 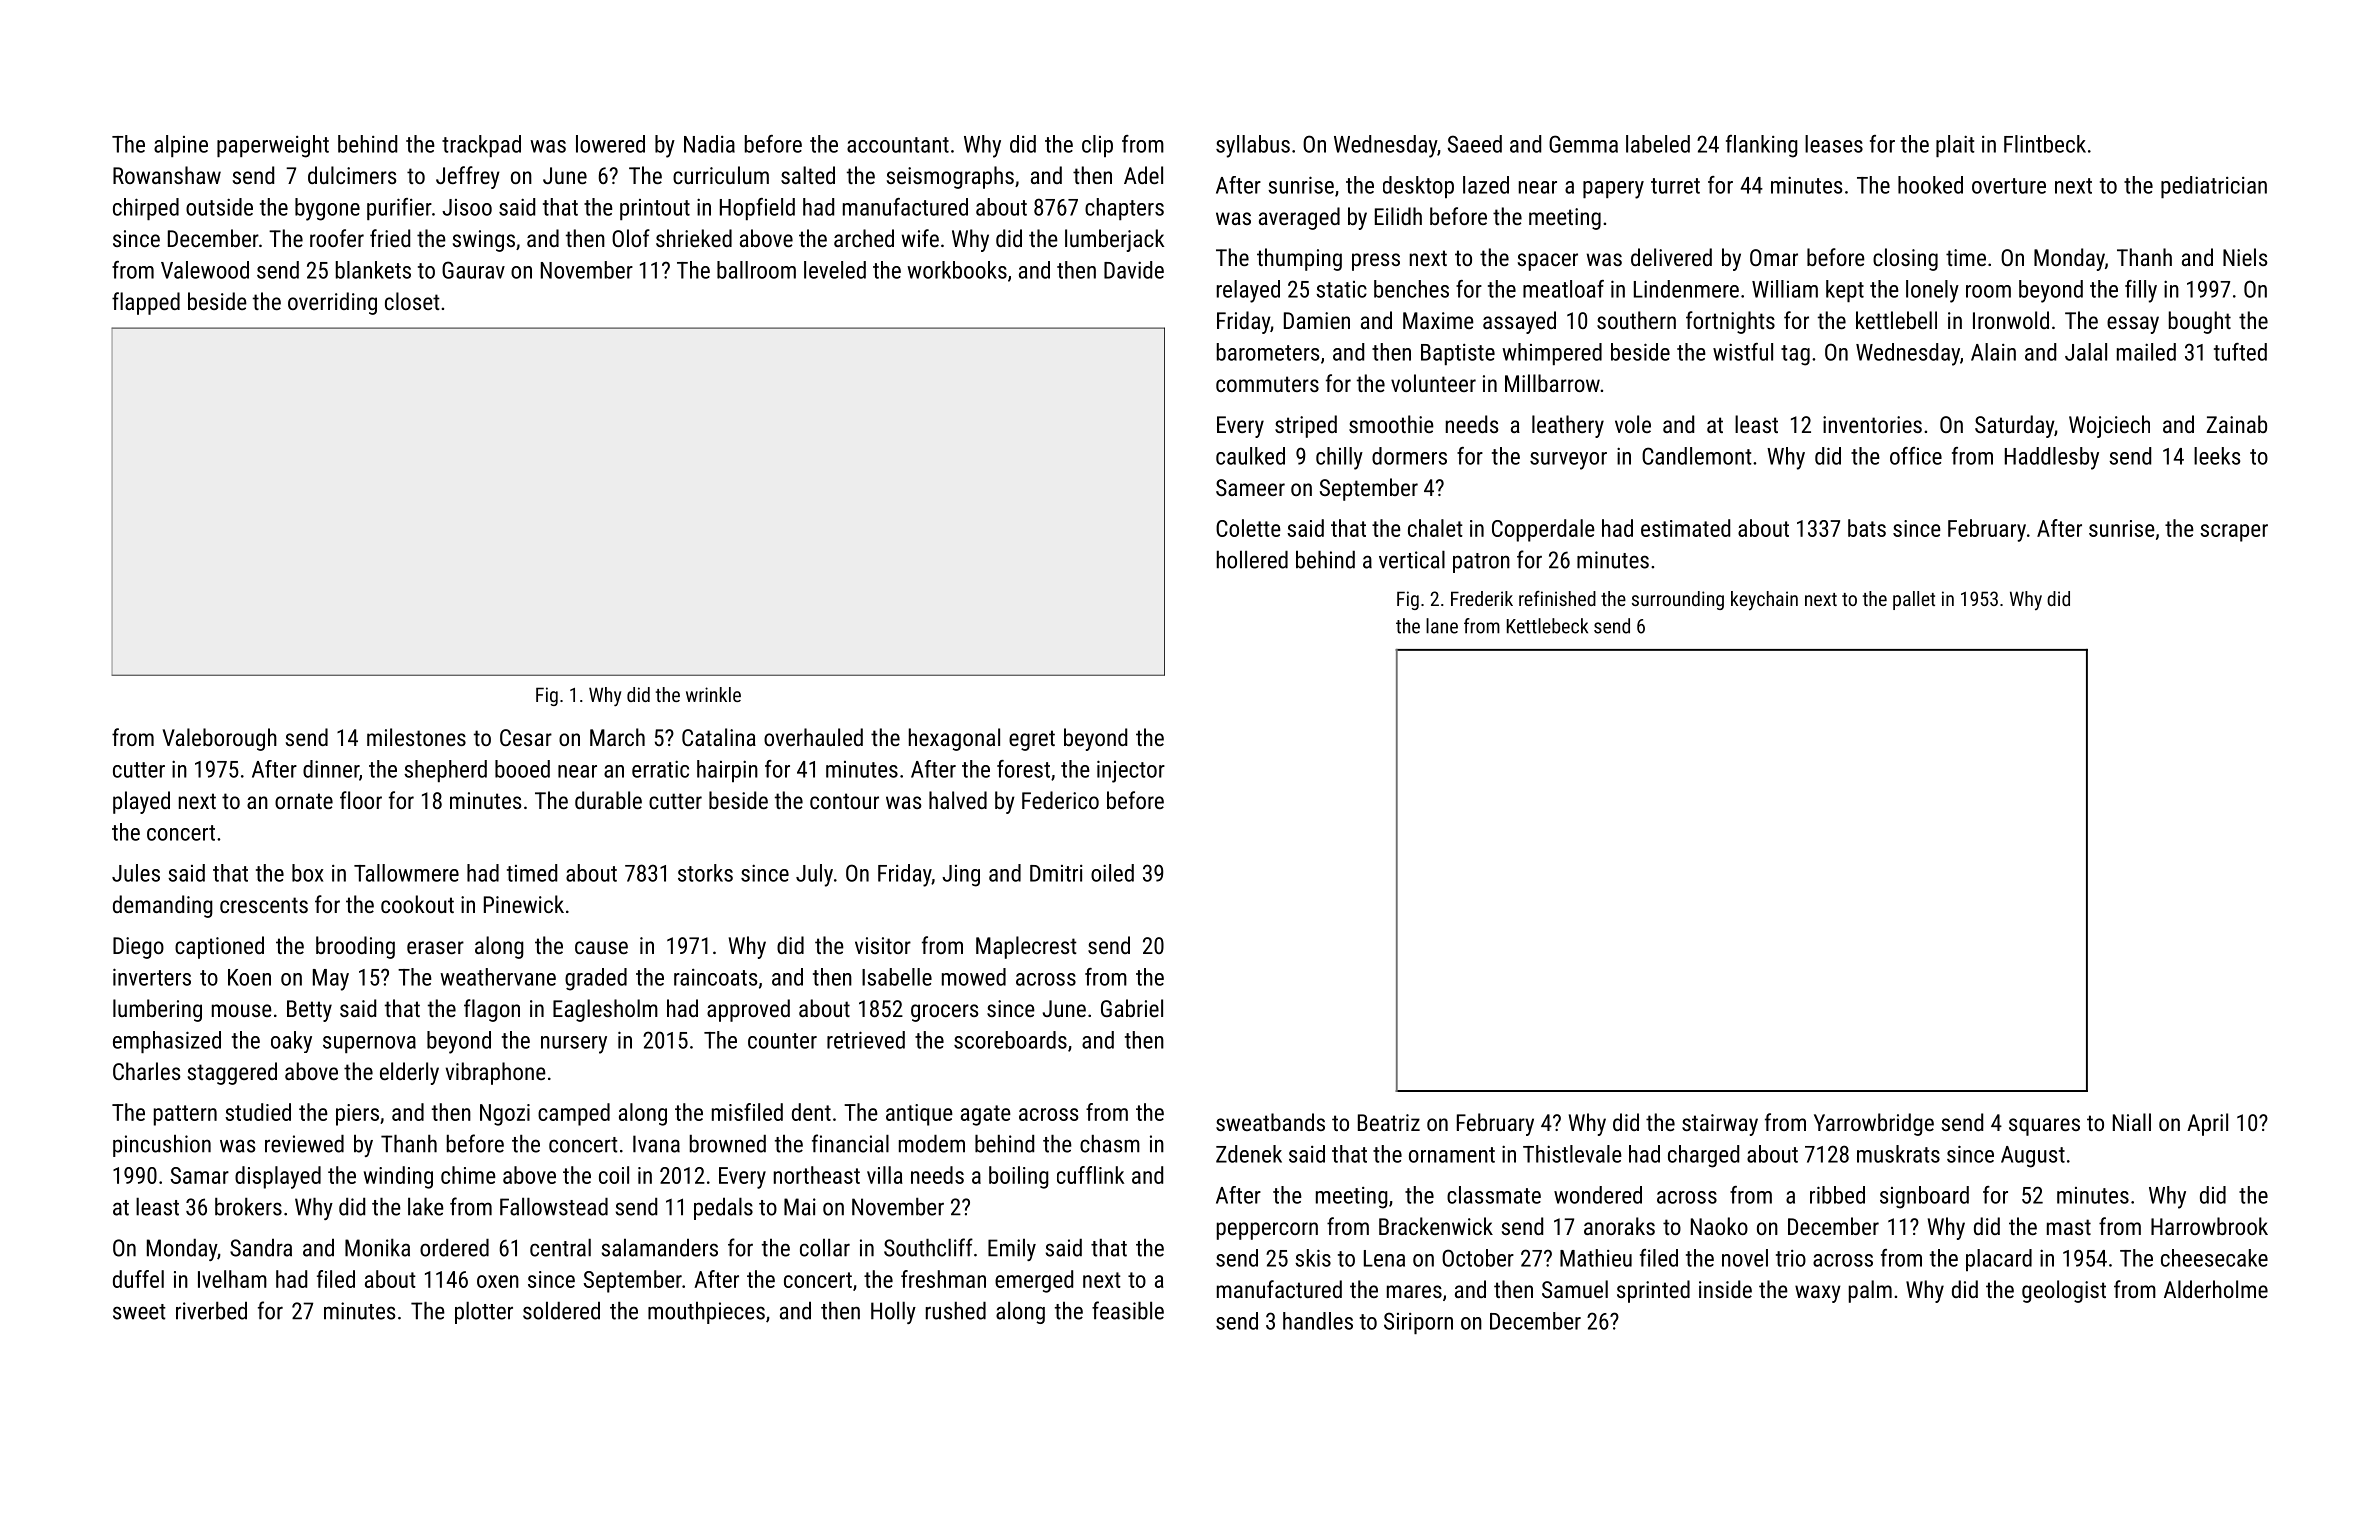 I want to click on leveled, so click(x=835, y=270).
